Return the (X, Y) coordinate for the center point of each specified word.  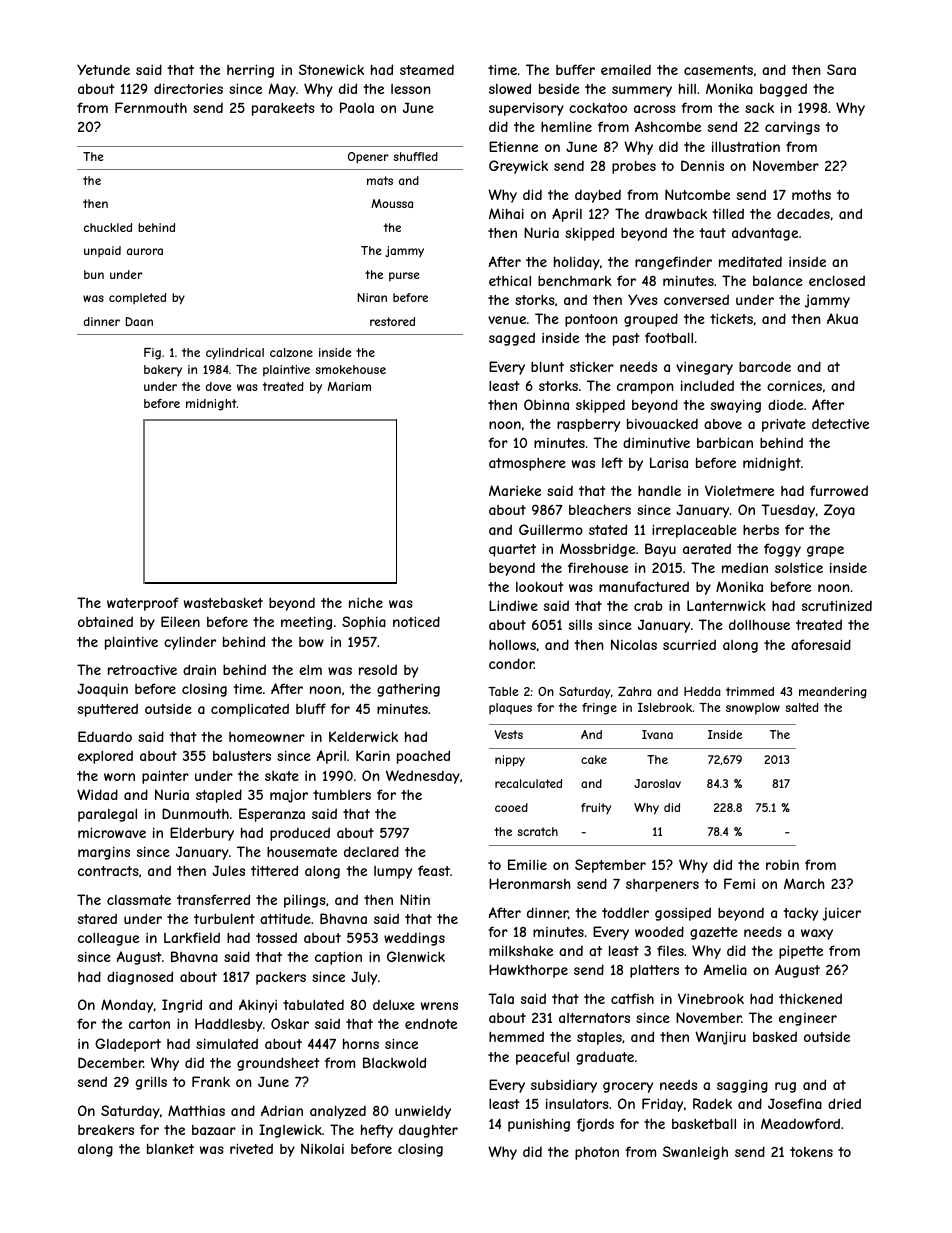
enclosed (837, 280)
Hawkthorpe (528, 971)
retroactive (142, 669)
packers (281, 978)
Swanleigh (695, 1153)
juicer (841, 914)
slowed (510, 88)
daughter (428, 1131)
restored (392, 321)
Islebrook (665, 707)
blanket (170, 1148)
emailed (626, 69)
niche (366, 603)
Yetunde (103, 69)
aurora (145, 251)
